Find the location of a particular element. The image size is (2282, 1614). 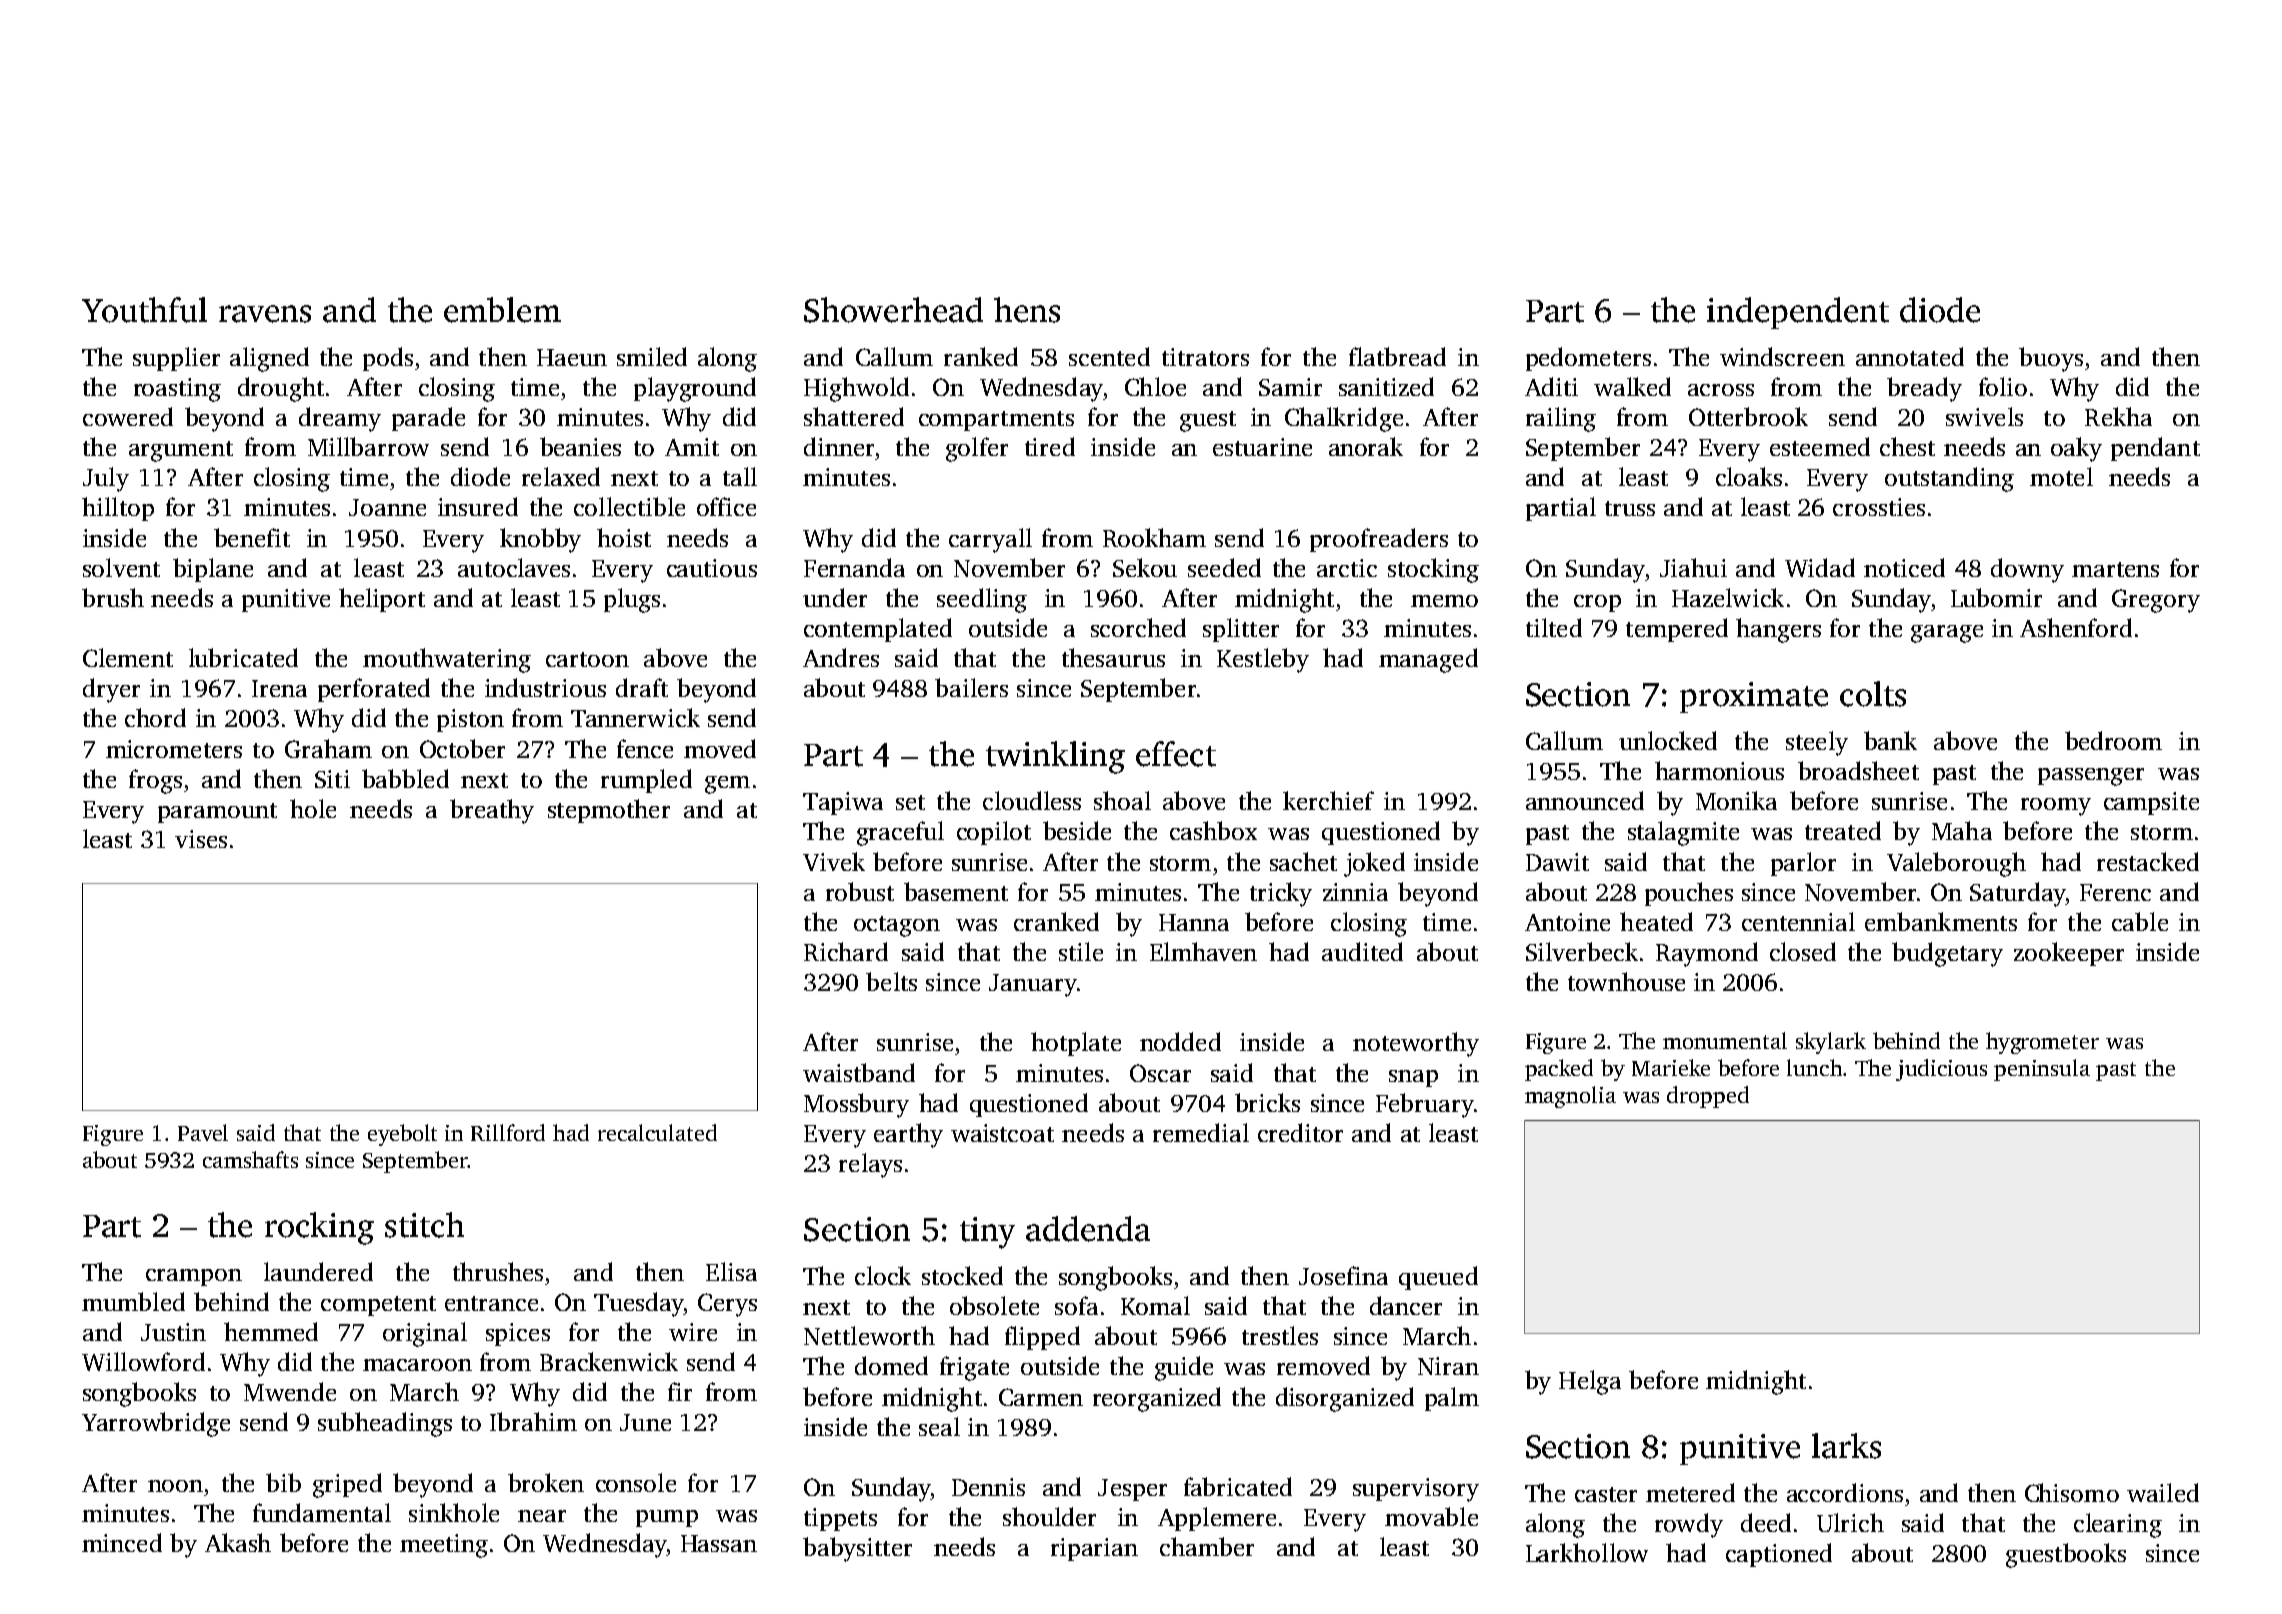

scorched is located at coordinates (1138, 627).
